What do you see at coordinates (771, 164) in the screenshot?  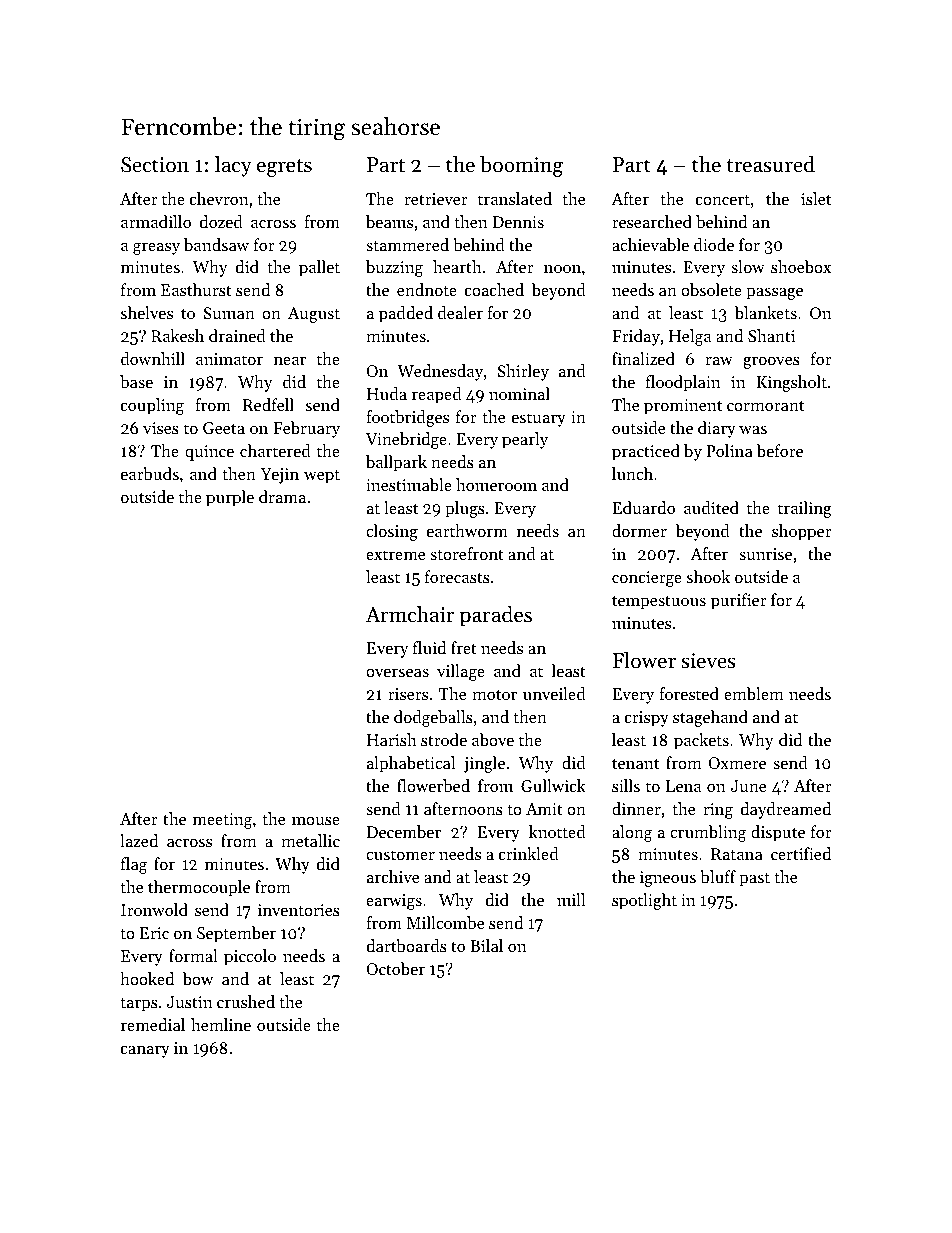 I see `treasured` at bounding box center [771, 164].
